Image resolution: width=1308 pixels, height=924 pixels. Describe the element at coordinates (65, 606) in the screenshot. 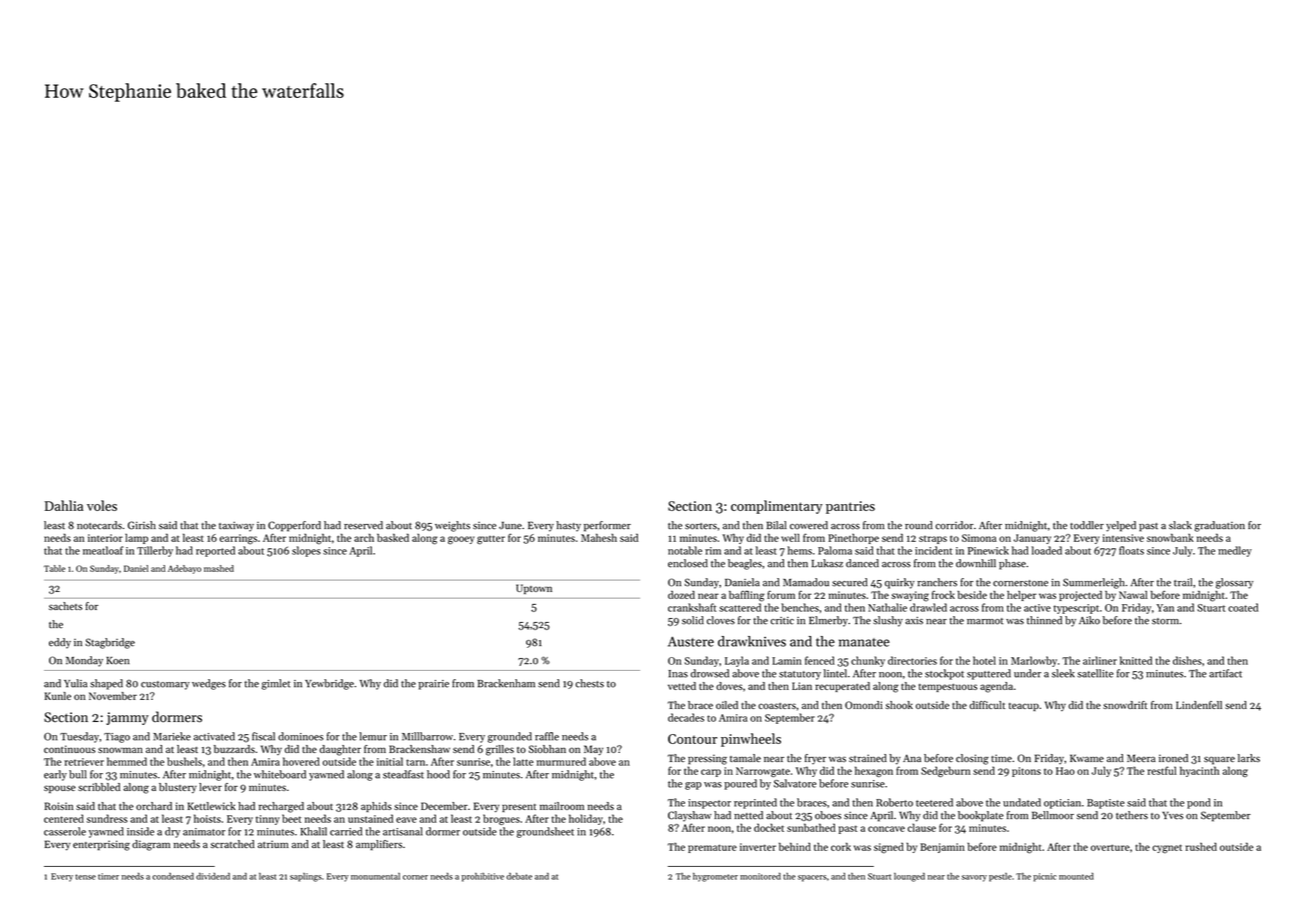

I see `sachets` at that location.
